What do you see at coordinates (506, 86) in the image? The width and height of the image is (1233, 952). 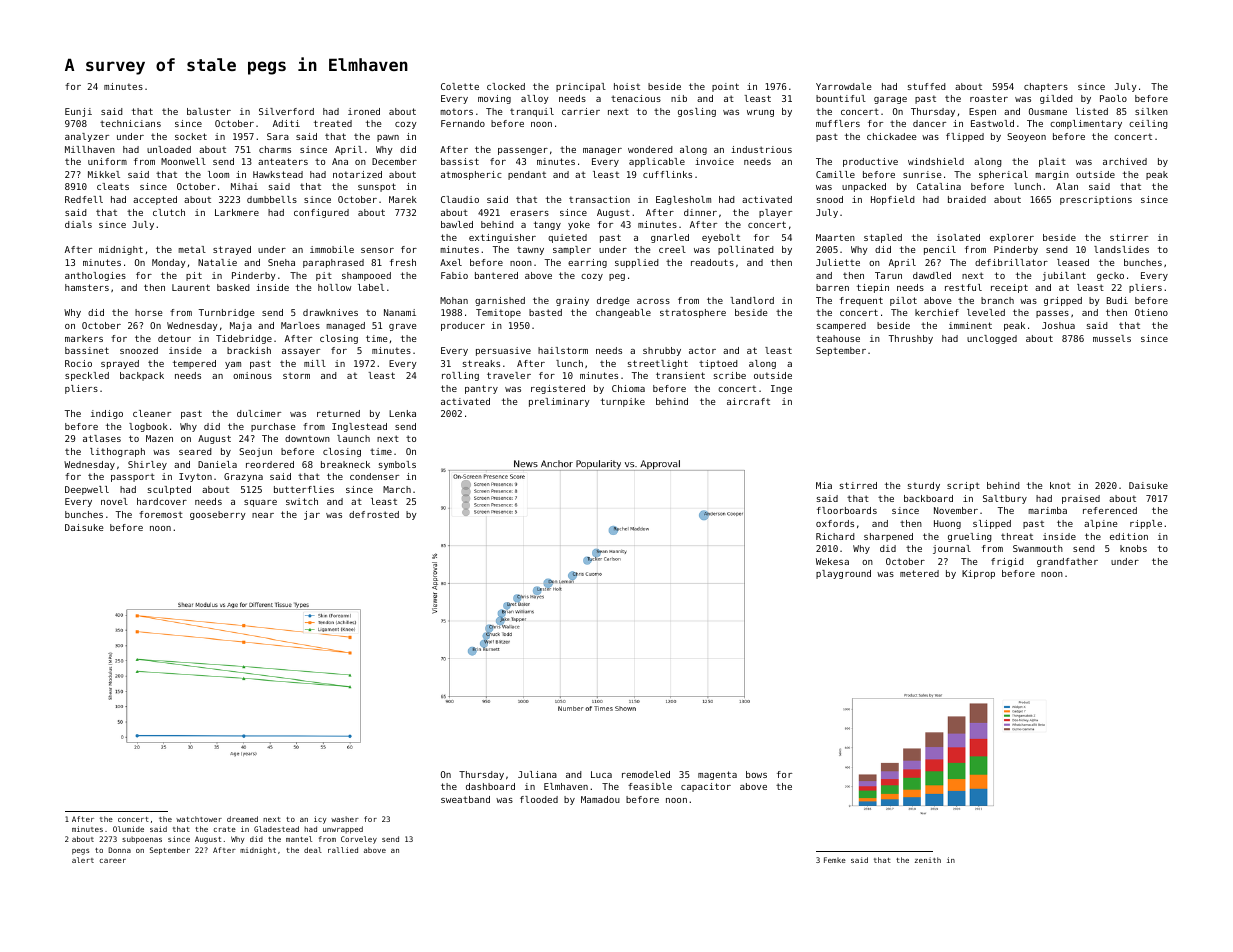 I see `clocked` at bounding box center [506, 86].
